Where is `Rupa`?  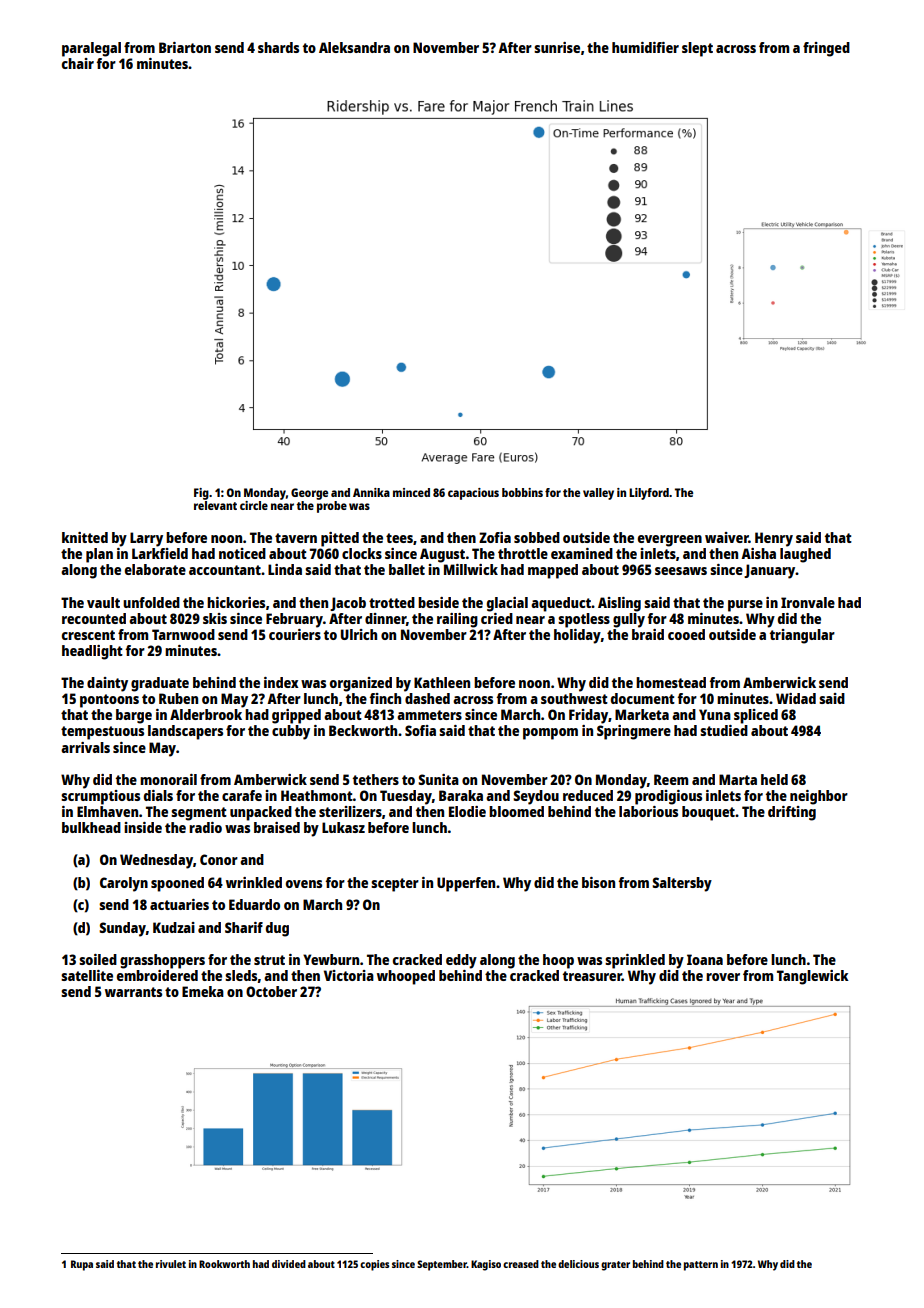
Rupa is located at coordinates (82, 1265).
